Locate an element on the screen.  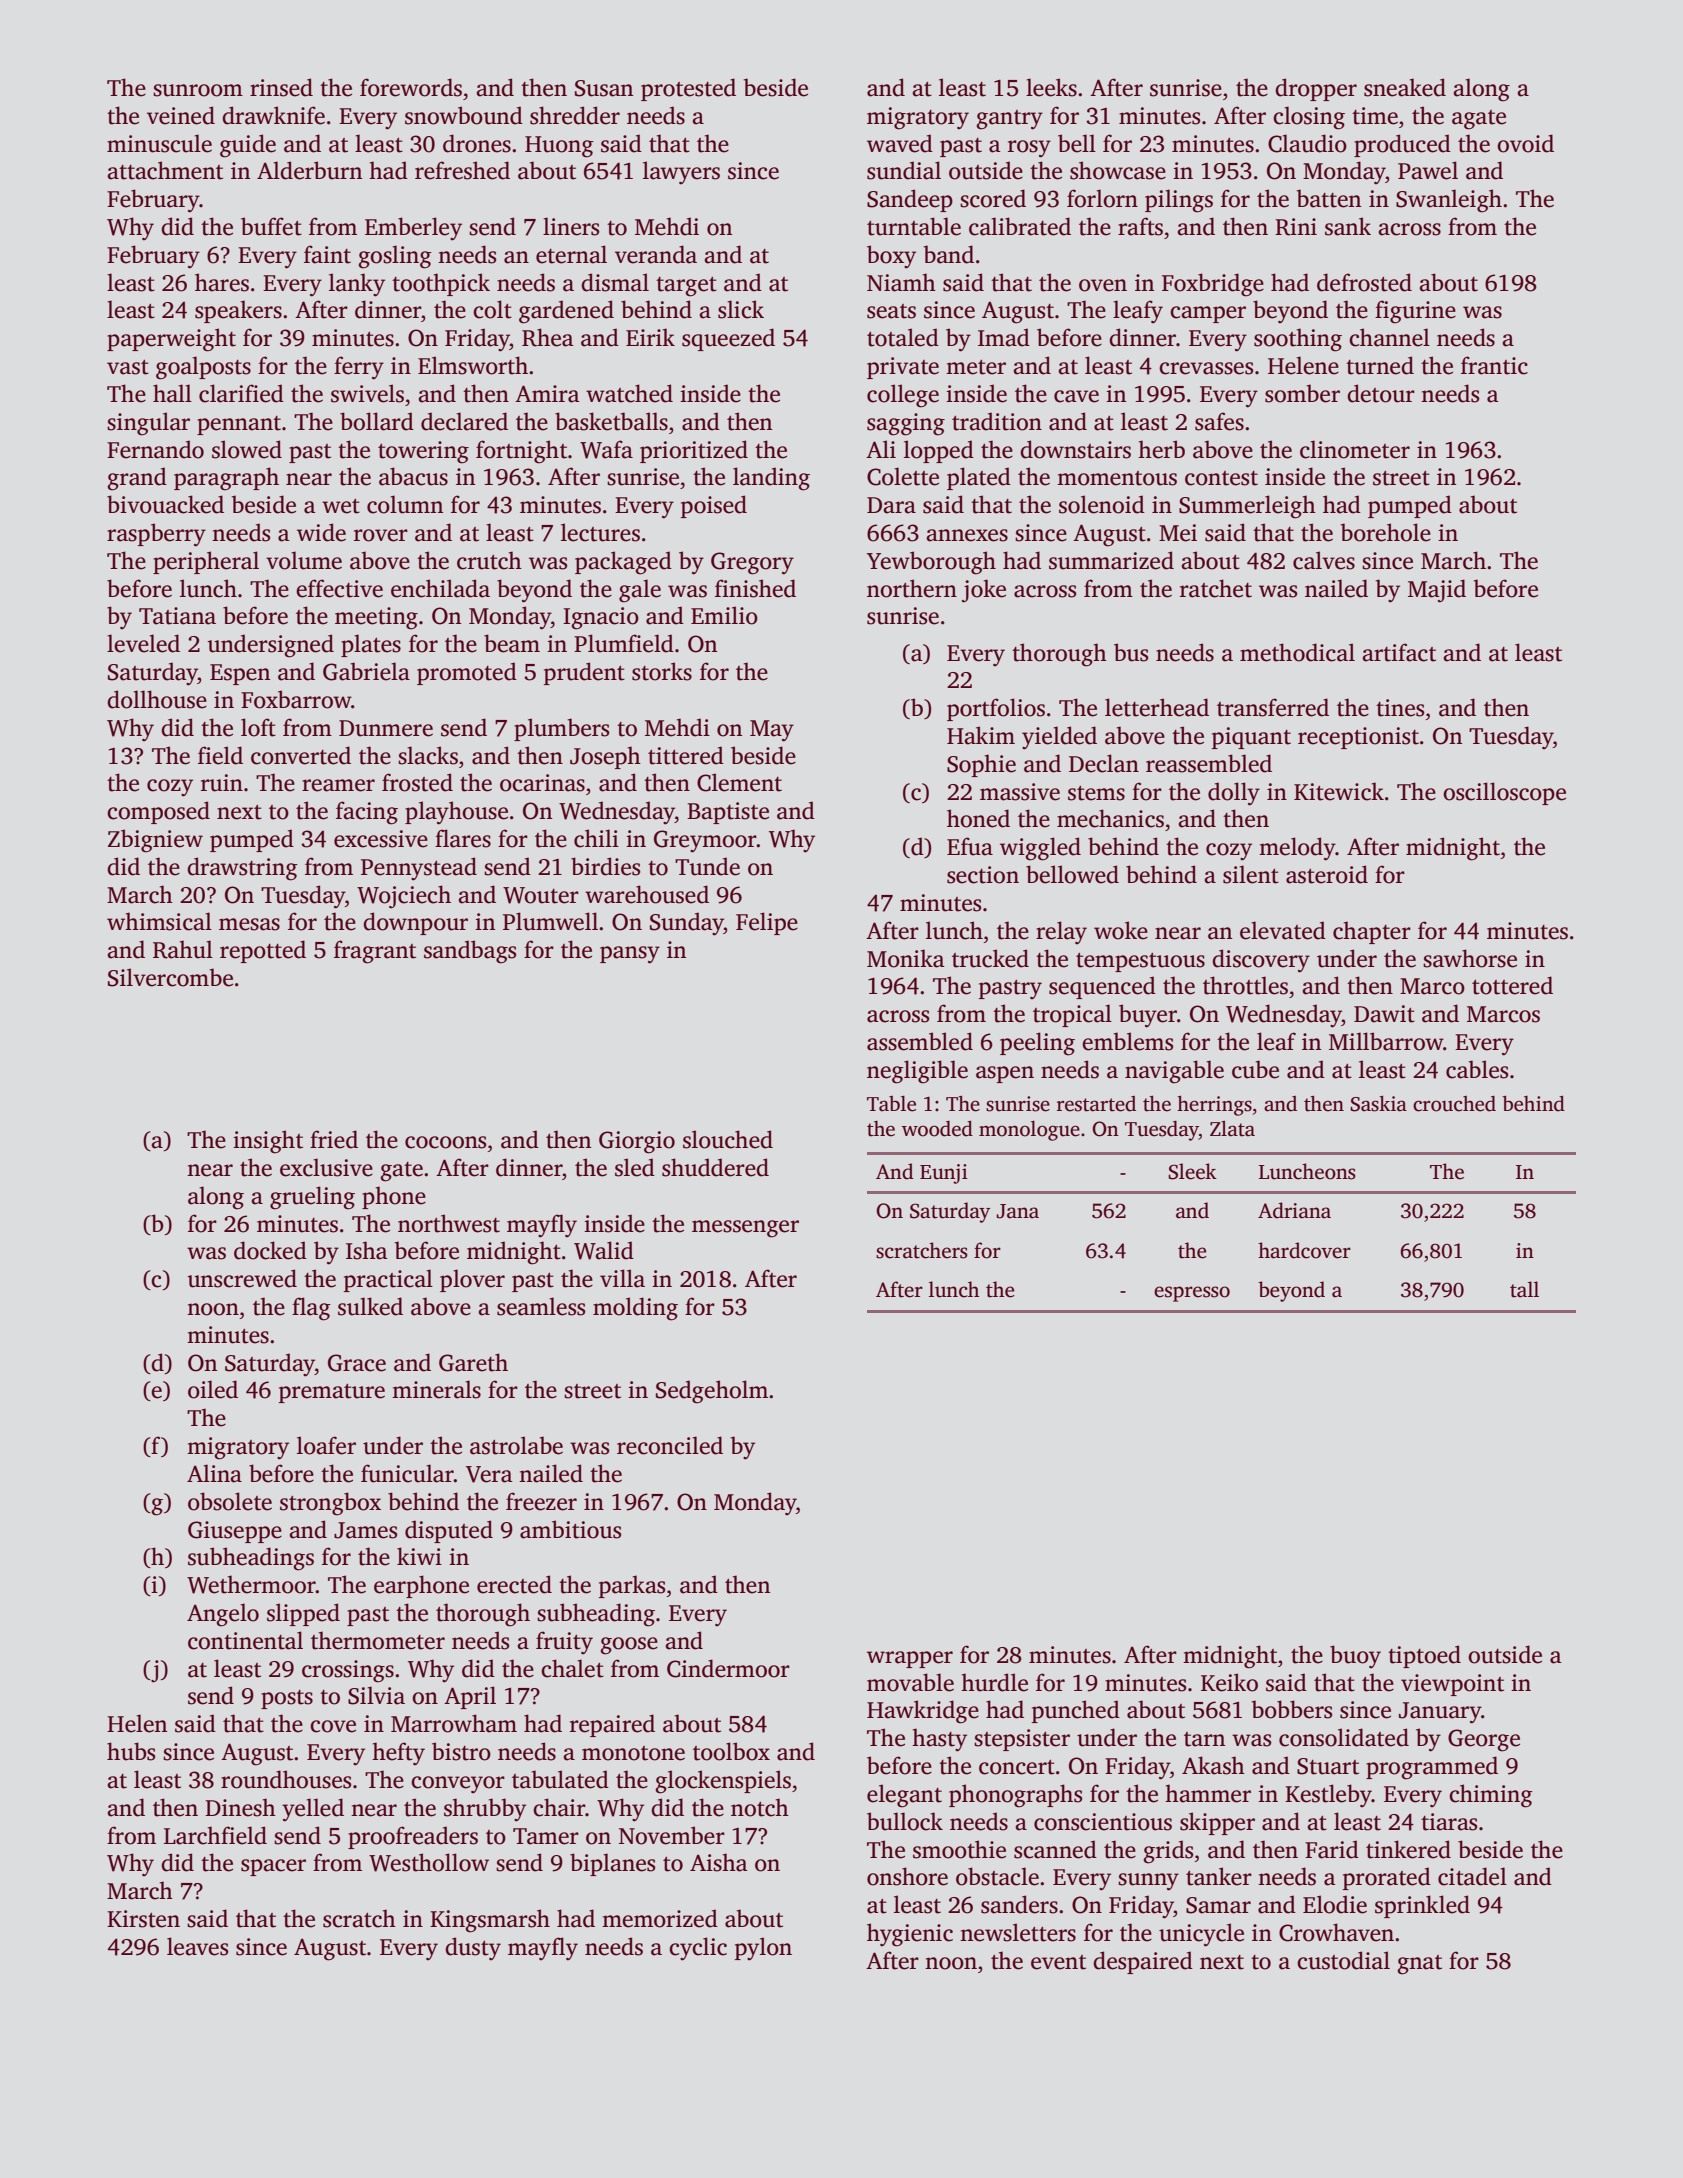
dropper is located at coordinates (1316, 89).
